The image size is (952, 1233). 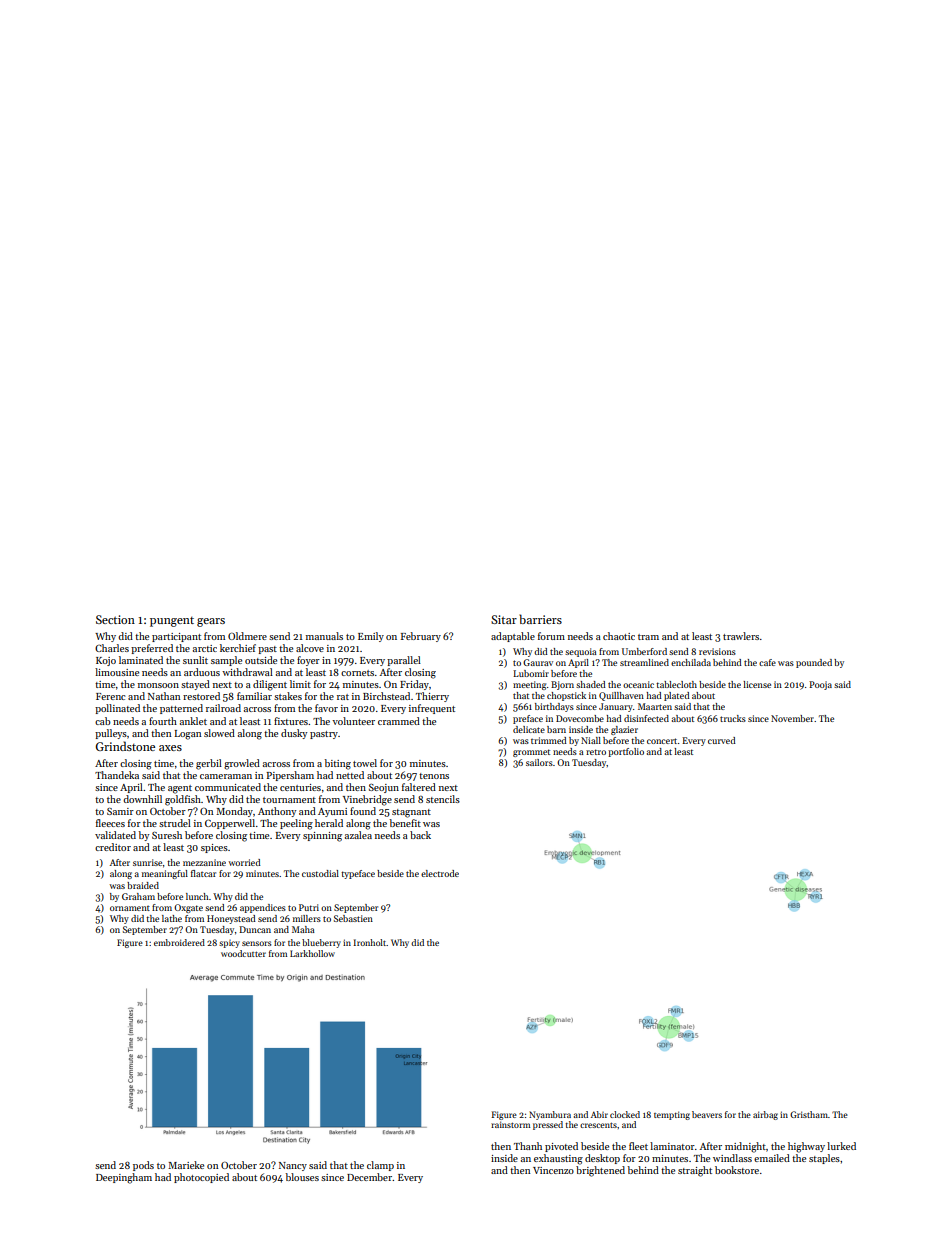 I want to click on Sitar, so click(x=504, y=619).
